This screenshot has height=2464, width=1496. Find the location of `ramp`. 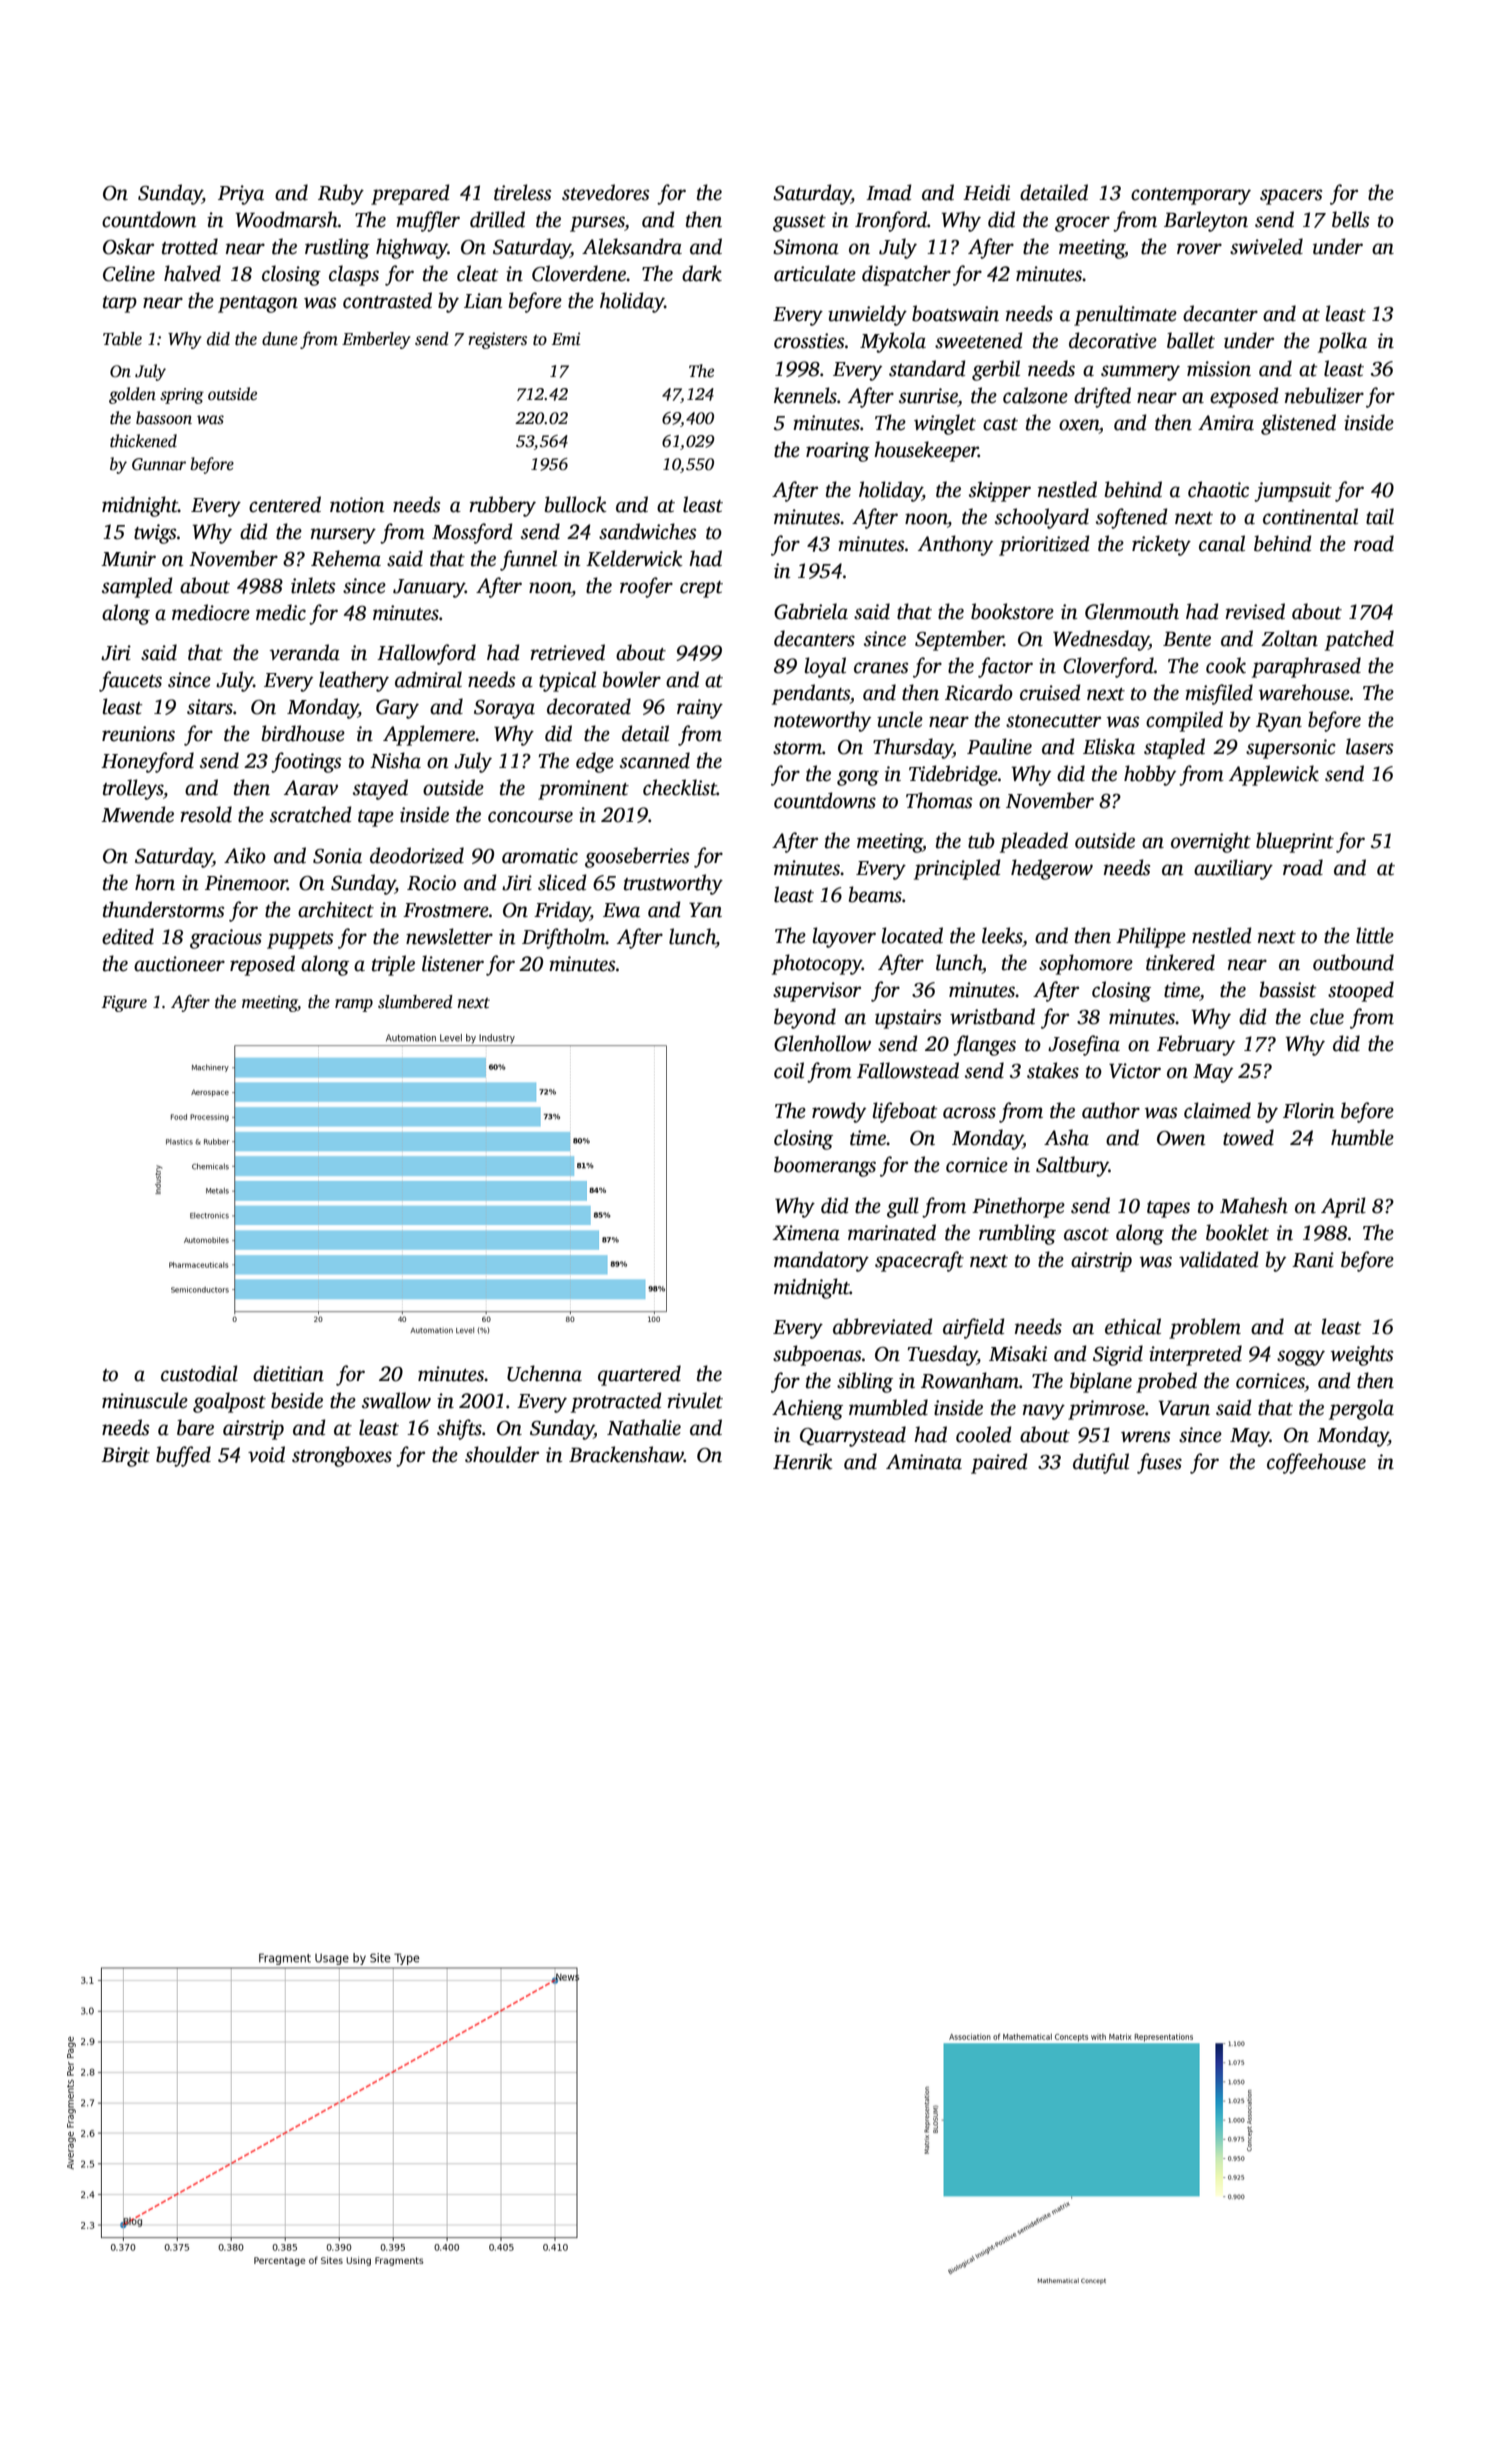

ramp is located at coordinates (354, 1005).
